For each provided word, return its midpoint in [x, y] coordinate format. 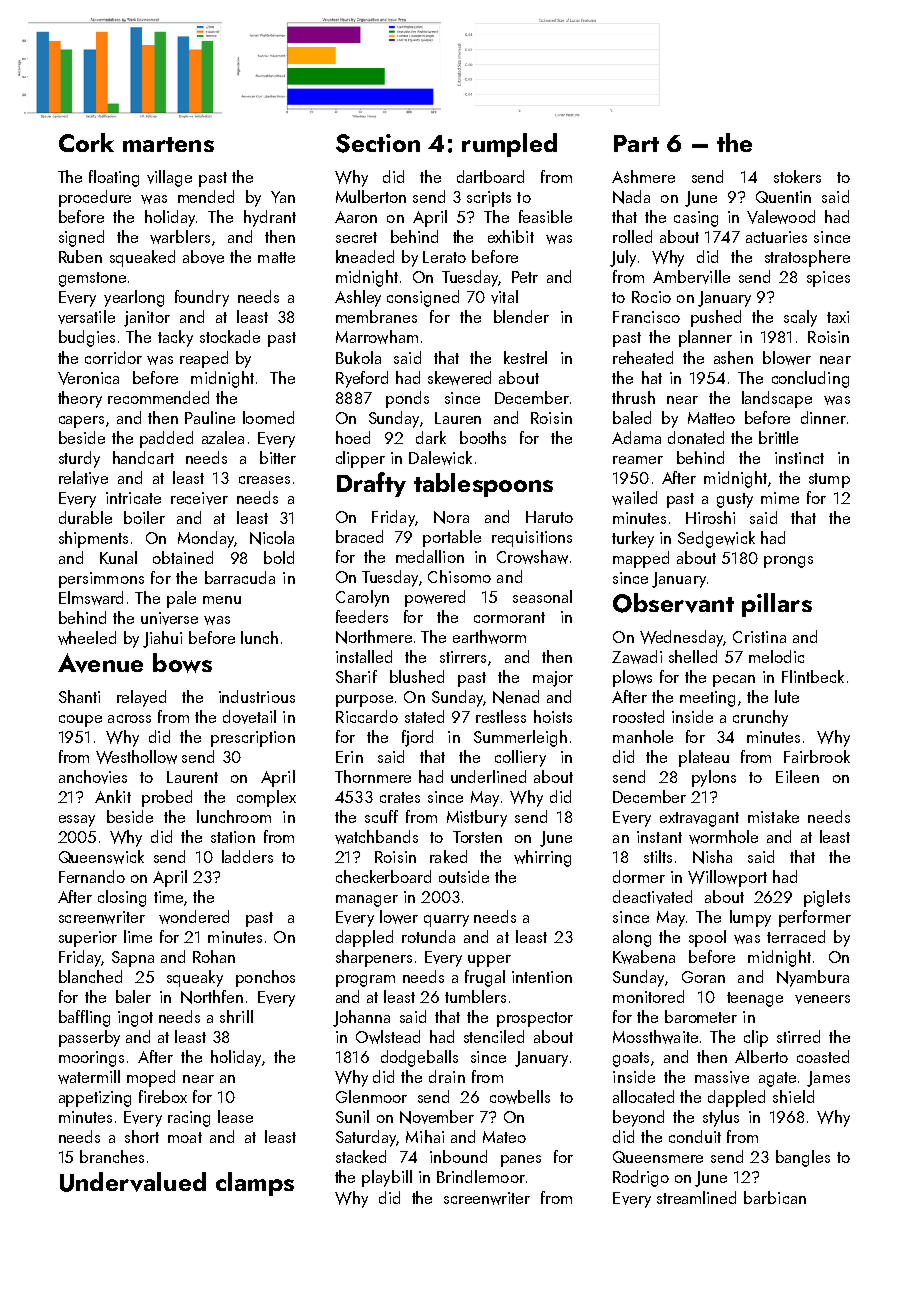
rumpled [509, 145]
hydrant [270, 218]
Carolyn [362, 598]
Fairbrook [817, 756]
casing [696, 219]
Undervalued [133, 1182]
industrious [257, 696]
